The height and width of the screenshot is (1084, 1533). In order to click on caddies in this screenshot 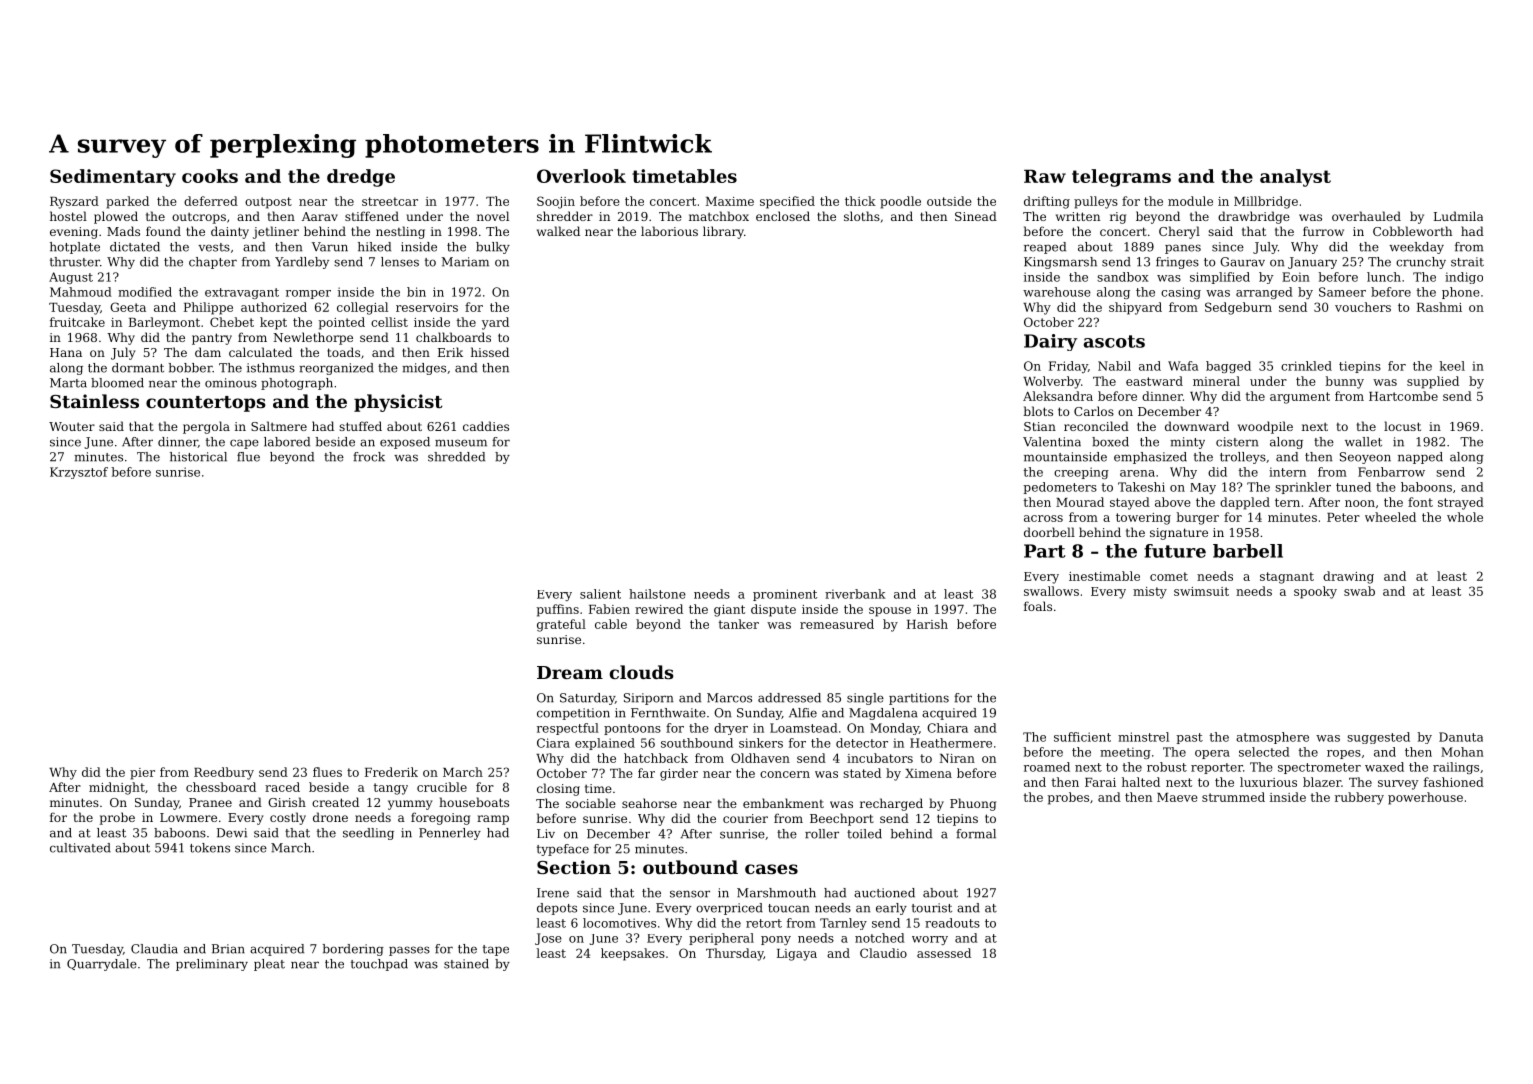, I will do `click(486, 426)`.
